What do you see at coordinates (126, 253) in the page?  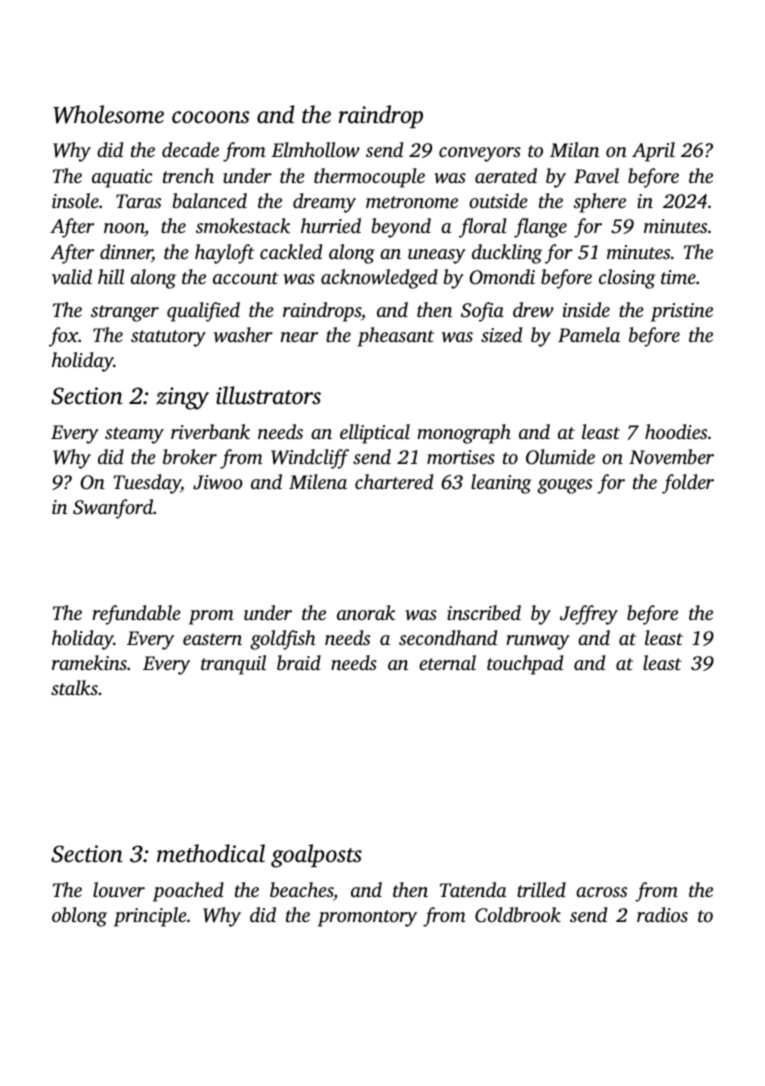 I see `dinner` at bounding box center [126, 253].
